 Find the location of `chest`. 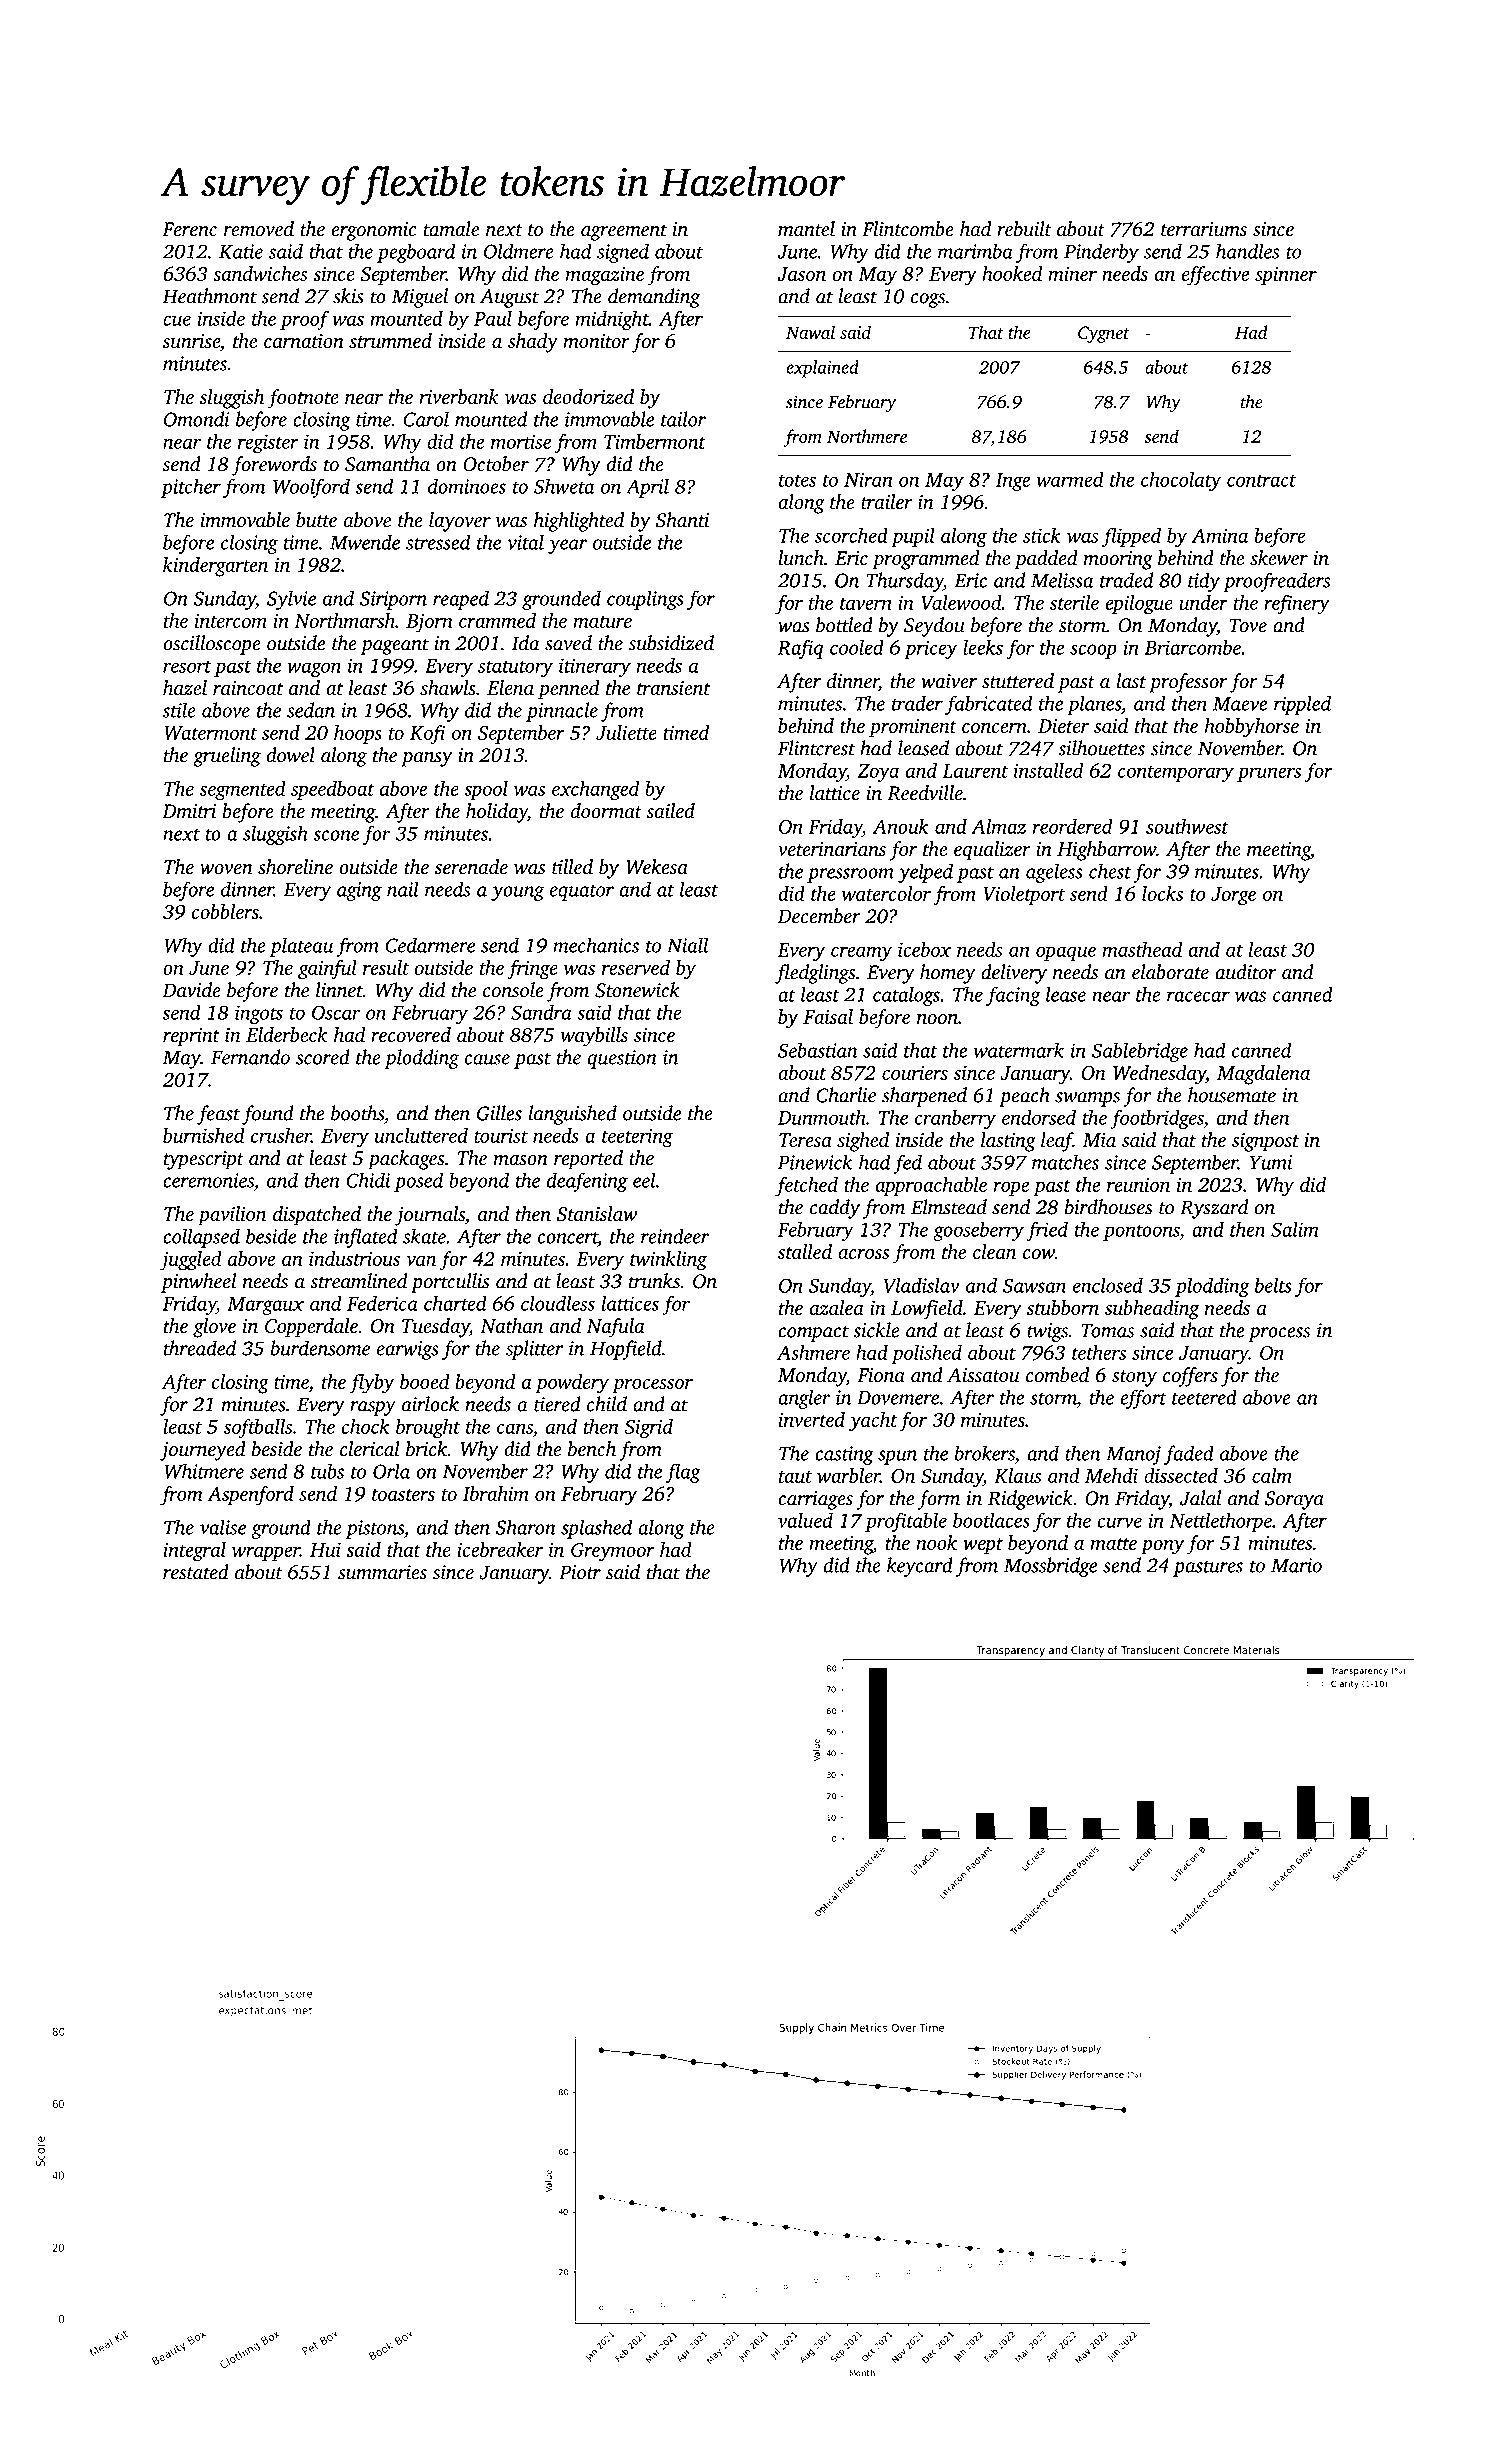

chest is located at coordinates (1110, 871).
